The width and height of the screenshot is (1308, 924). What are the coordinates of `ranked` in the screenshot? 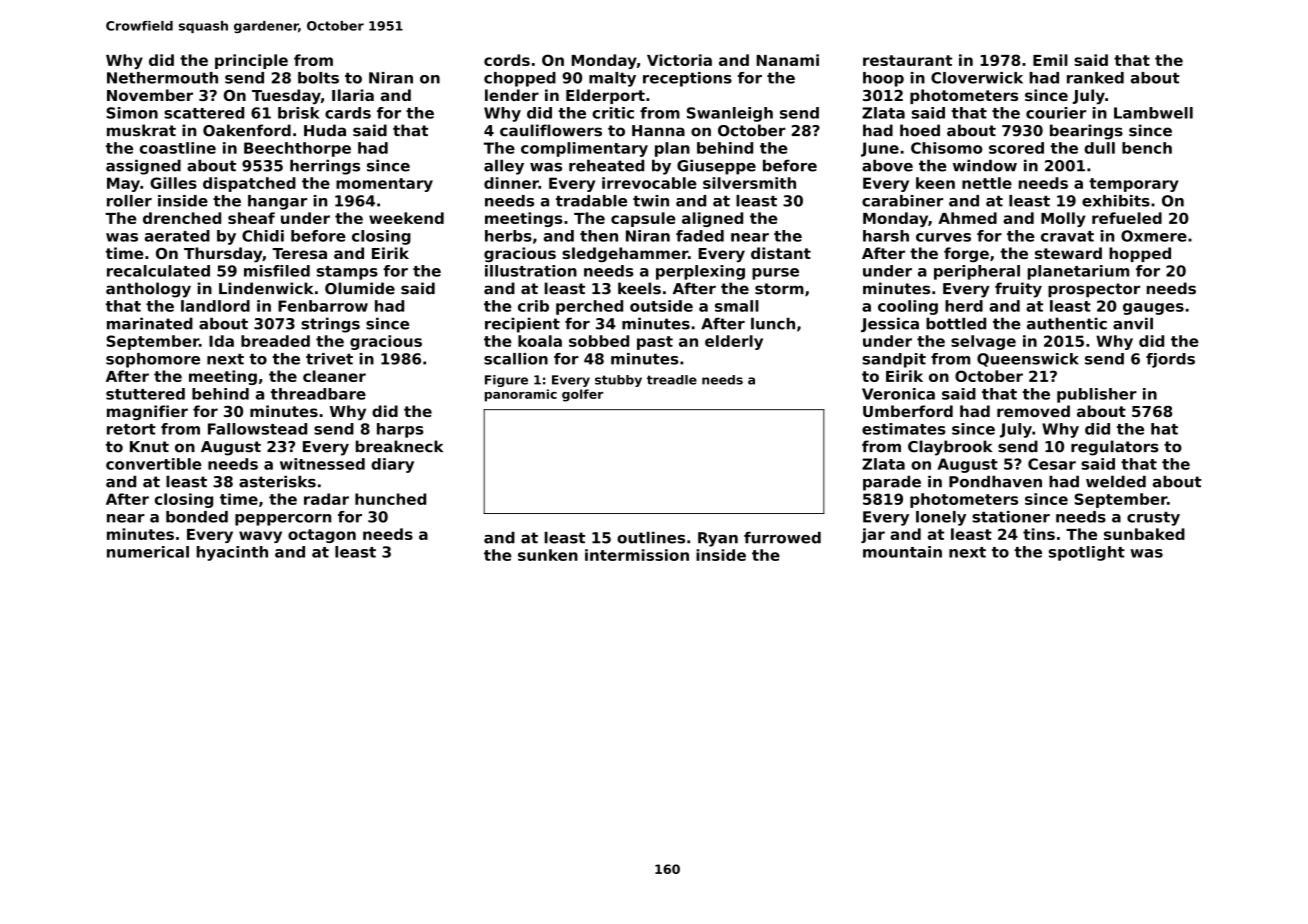 It's located at (1095, 78).
